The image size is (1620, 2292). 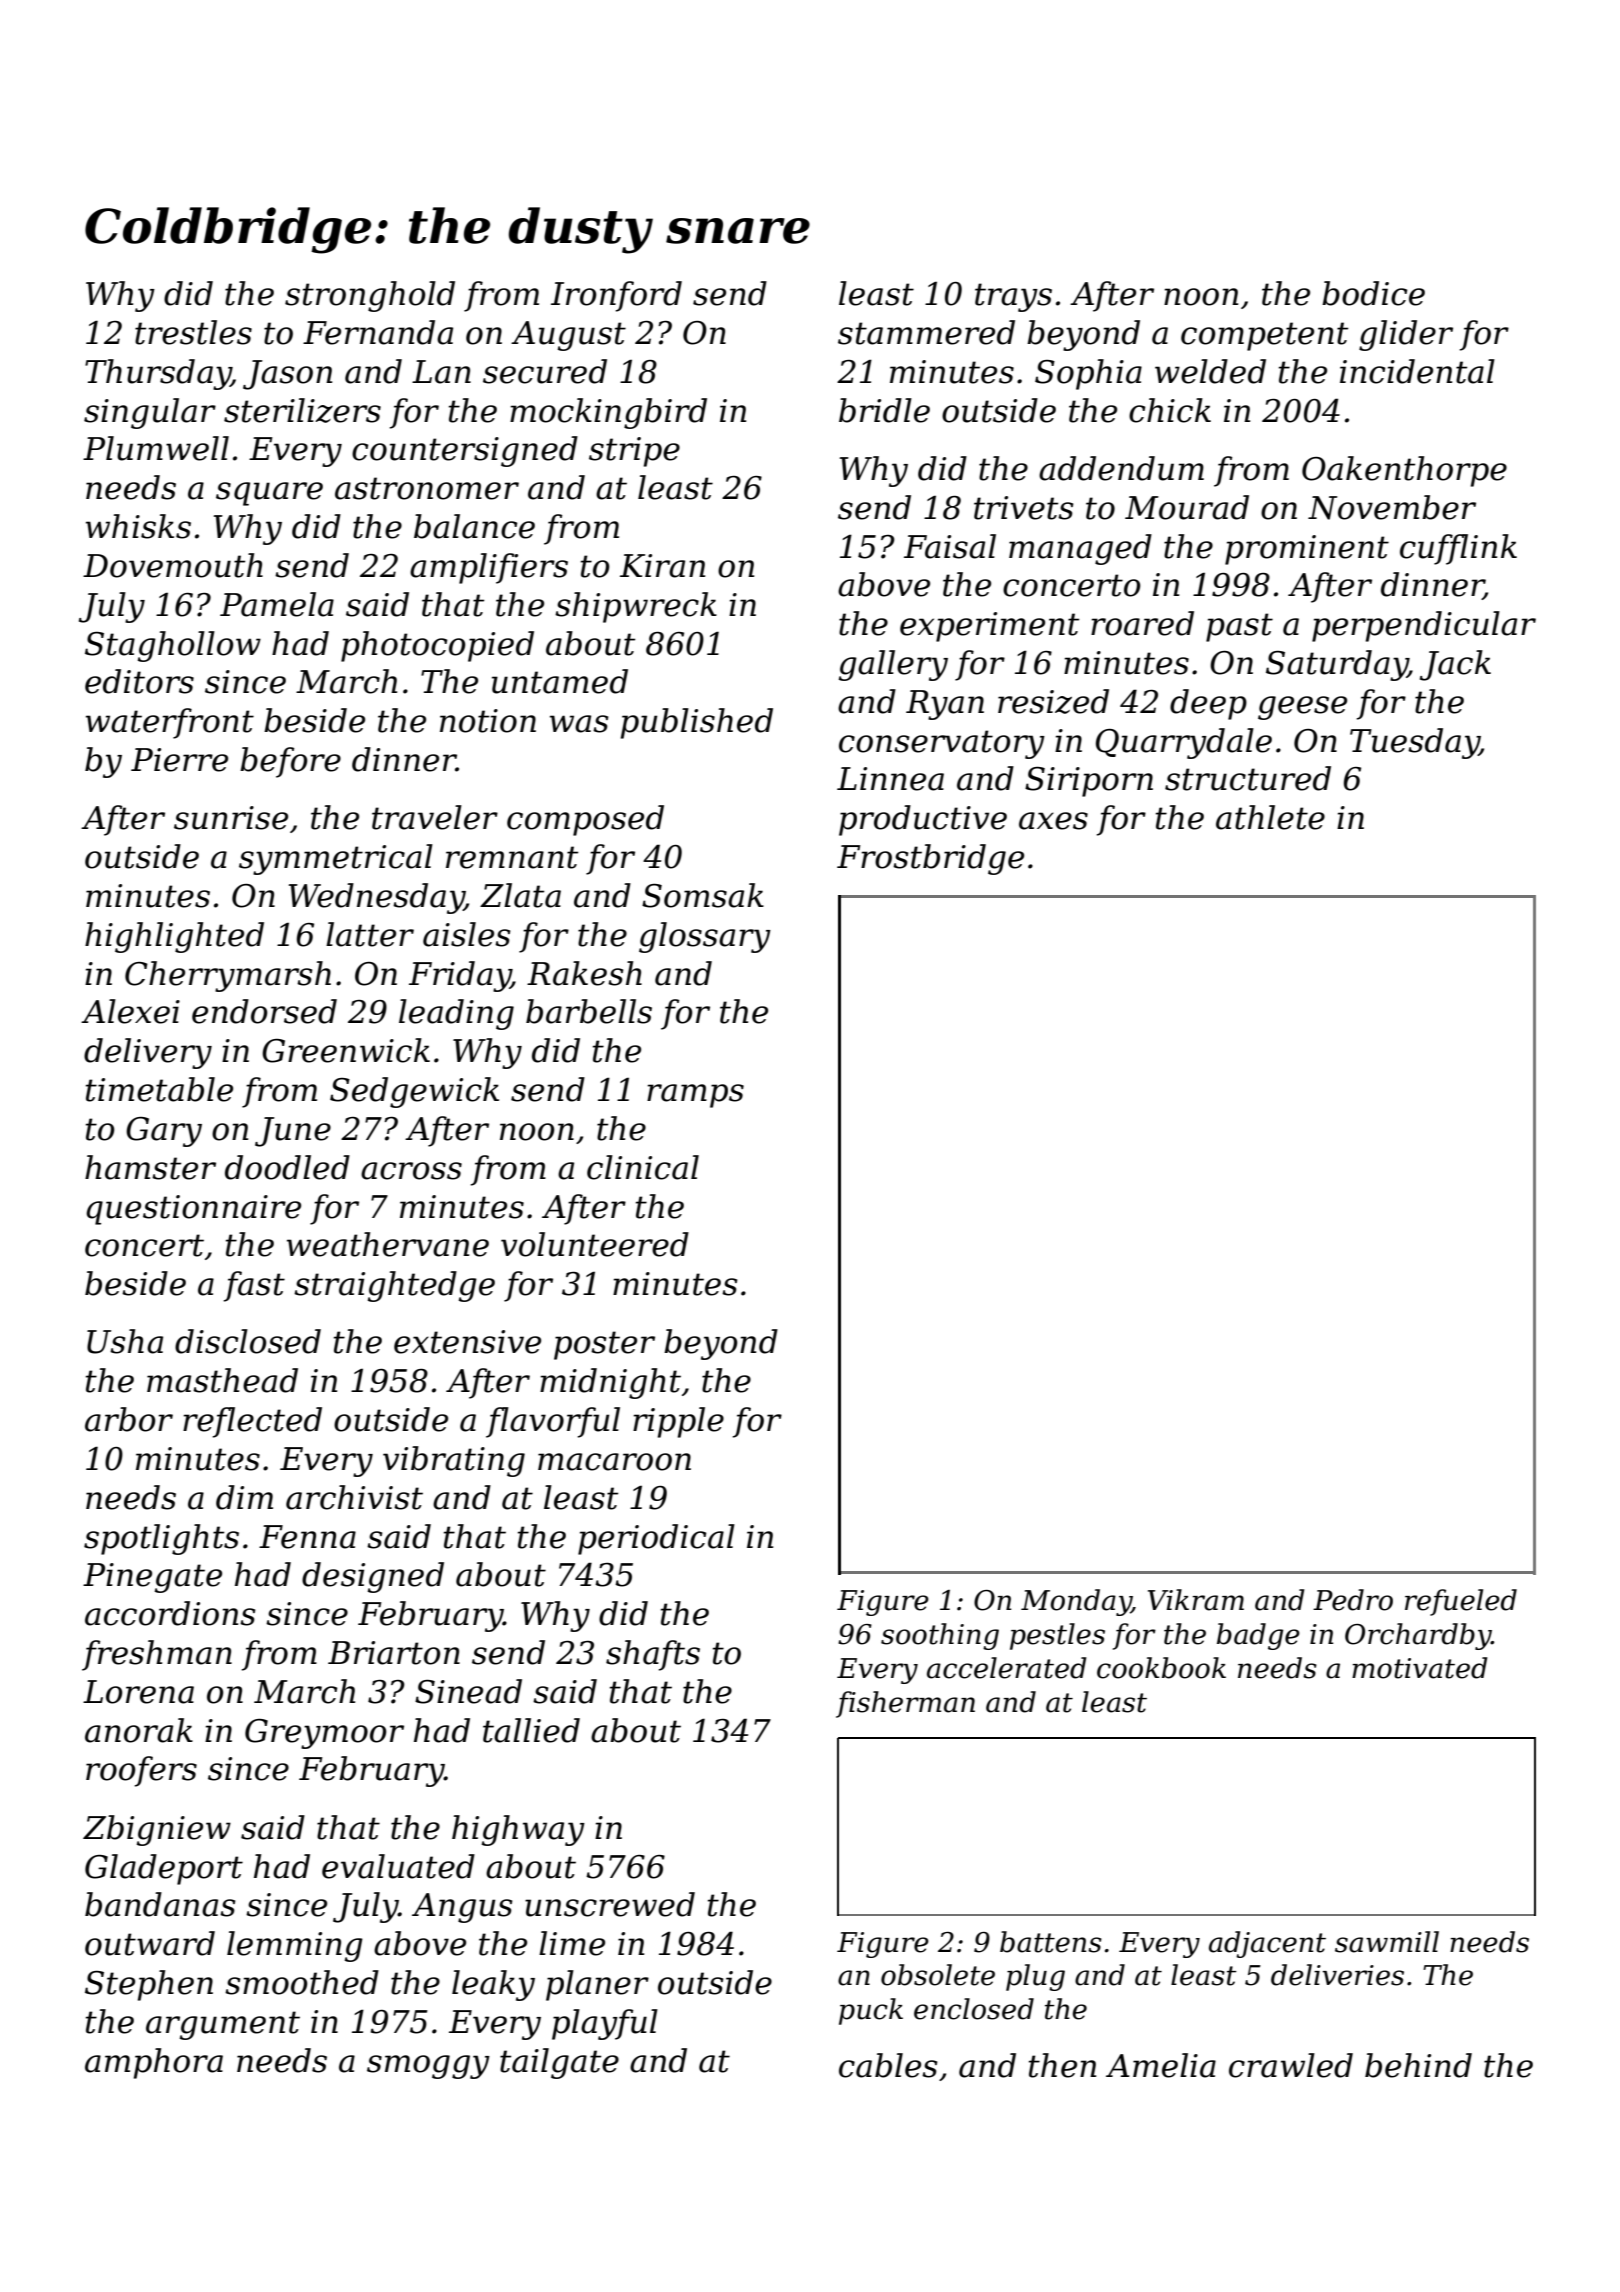 What do you see at coordinates (616, 296) in the document?
I see `Ironford` at bounding box center [616, 296].
